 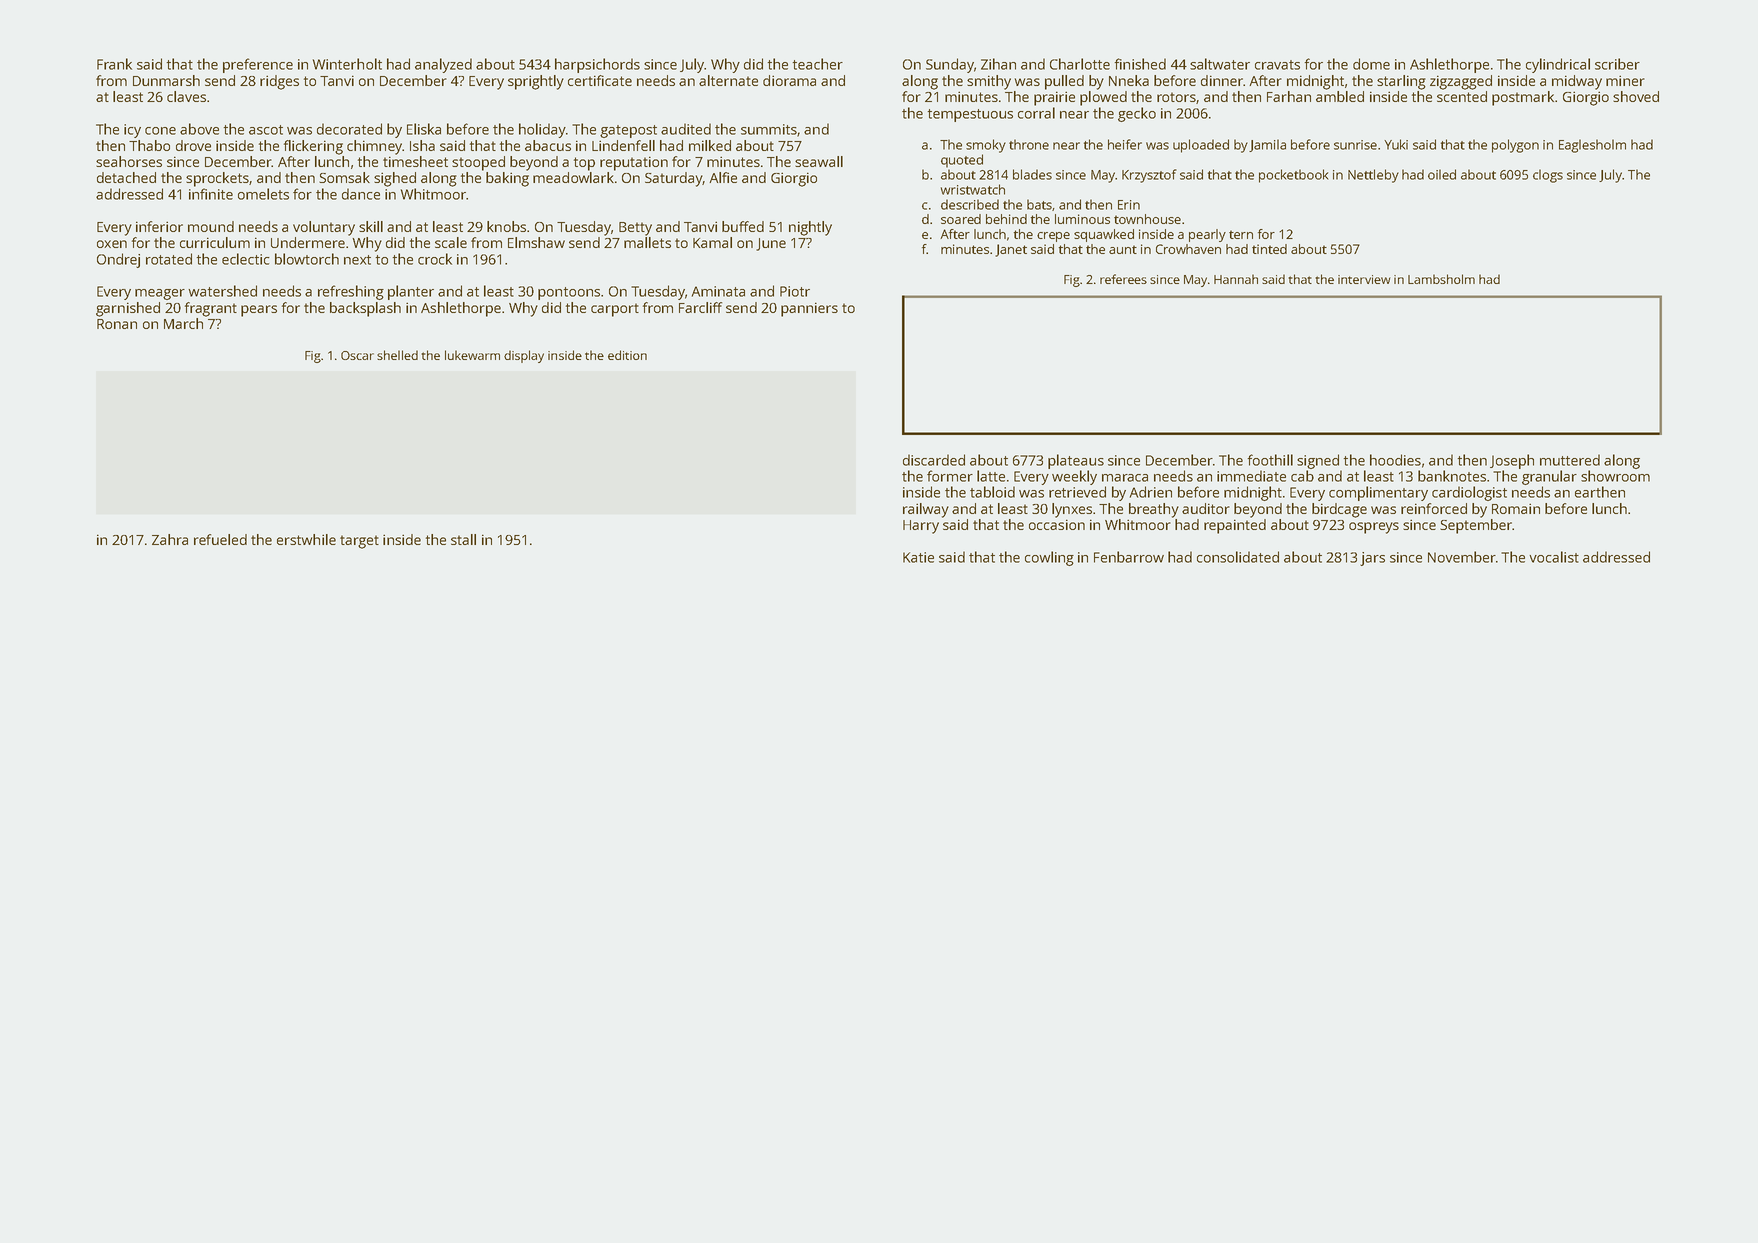 I want to click on March, so click(x=183, y=323).
